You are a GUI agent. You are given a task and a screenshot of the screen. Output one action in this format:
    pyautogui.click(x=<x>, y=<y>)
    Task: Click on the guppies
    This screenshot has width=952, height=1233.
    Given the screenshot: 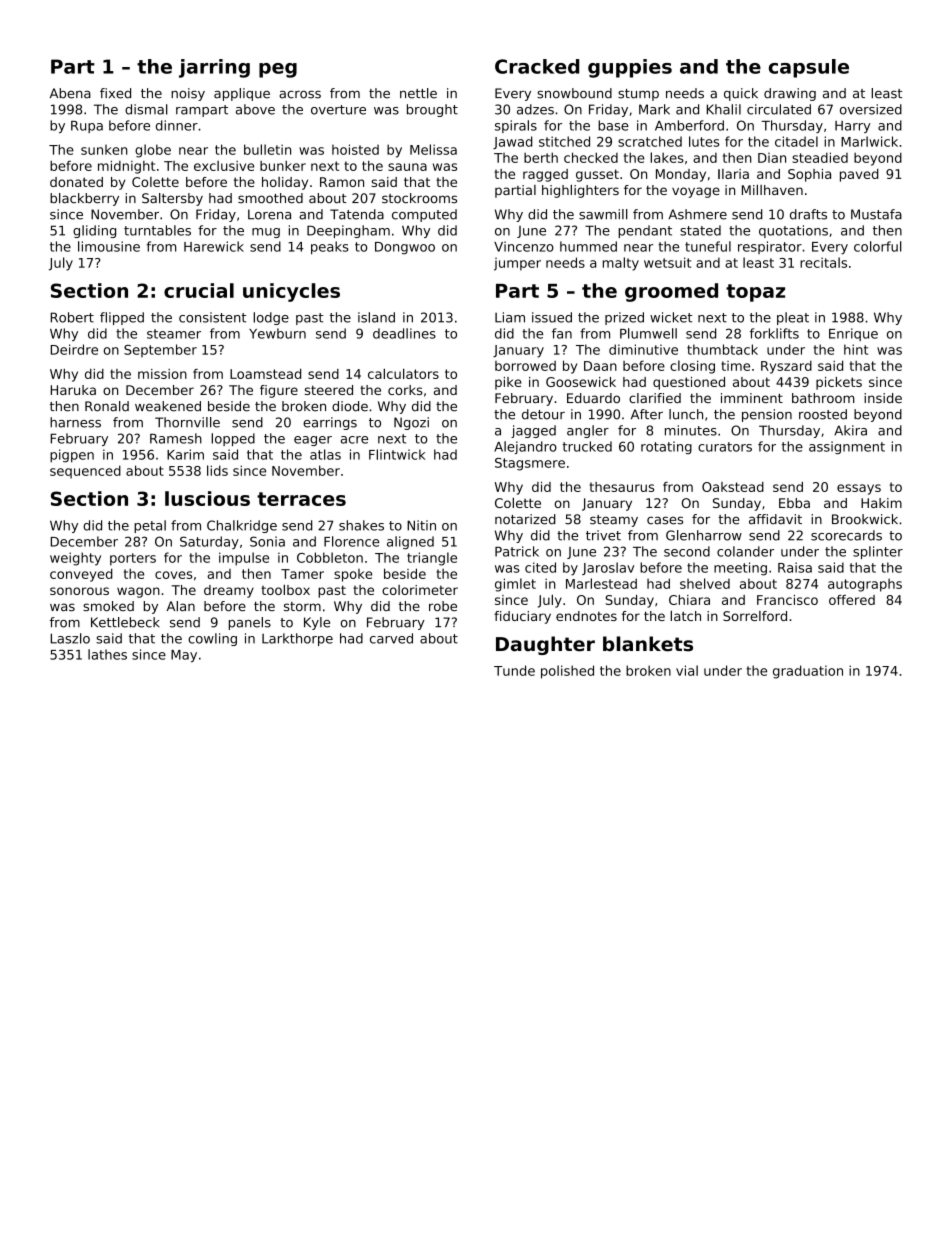 What is the action you would take?
    pyautogui.click(x=630, y=68)
